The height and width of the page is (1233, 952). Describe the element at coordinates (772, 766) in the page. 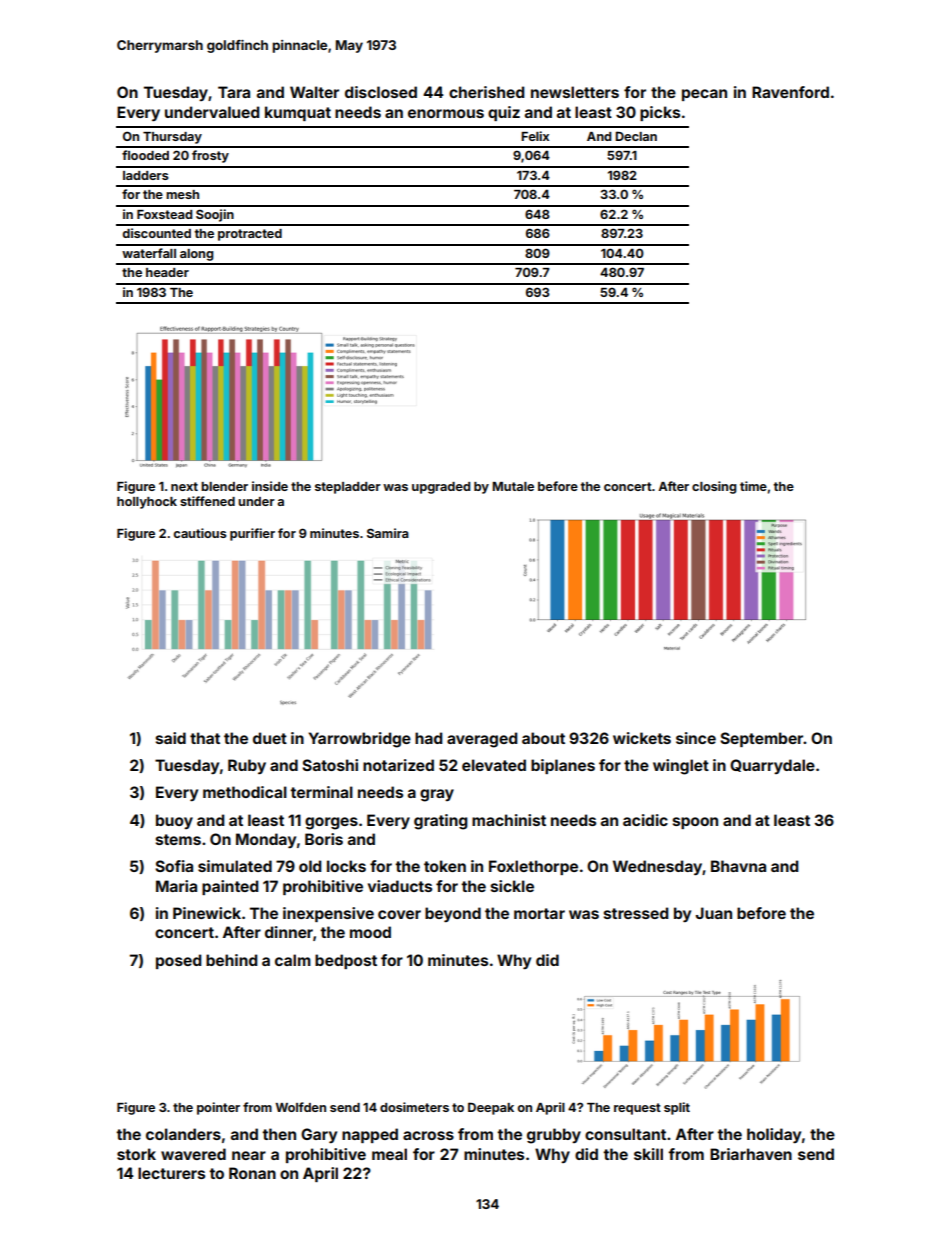

I see `Quarrydale` at that location.
